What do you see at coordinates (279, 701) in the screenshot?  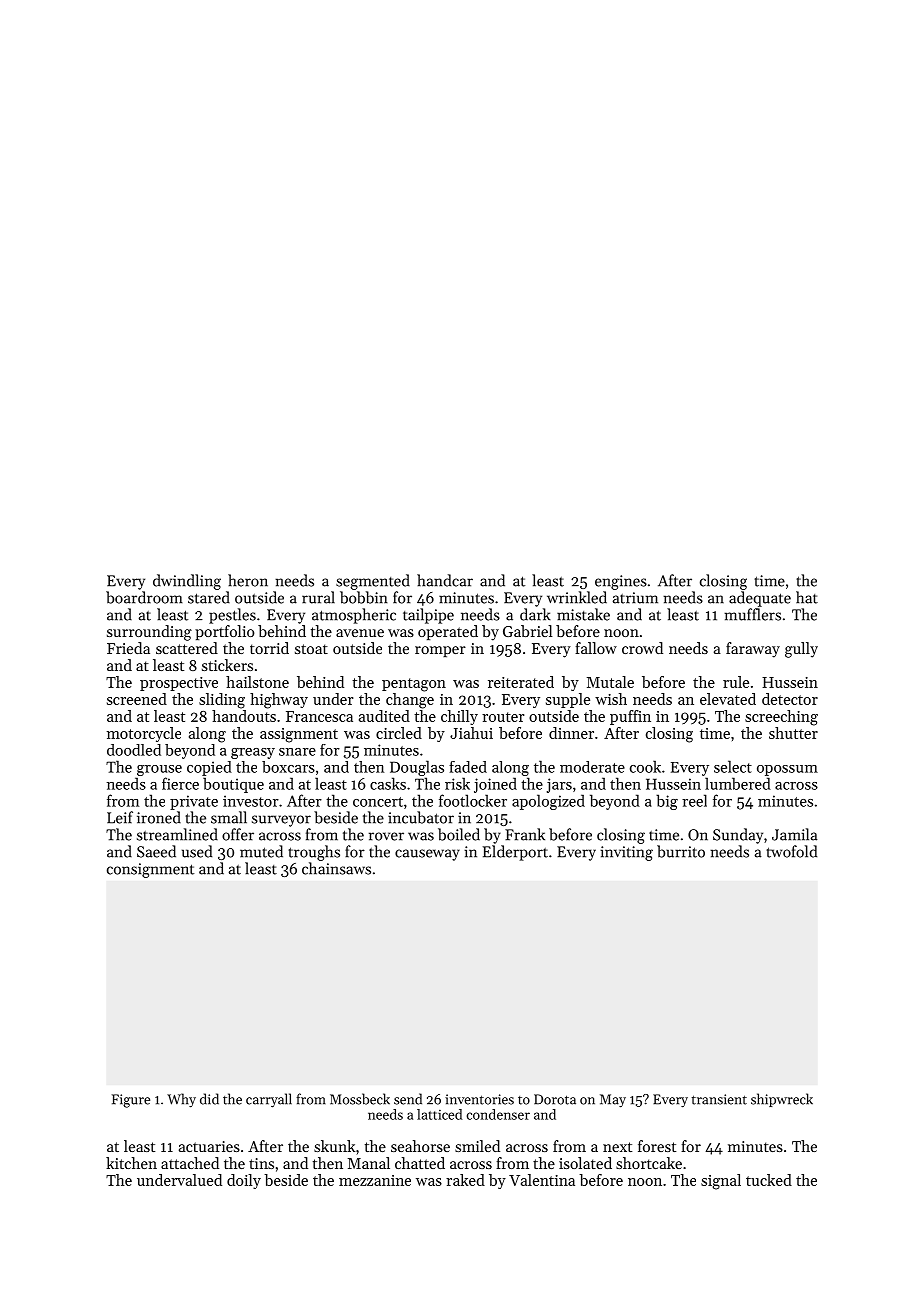 I see `highway` at bounding box center [279, 701].
